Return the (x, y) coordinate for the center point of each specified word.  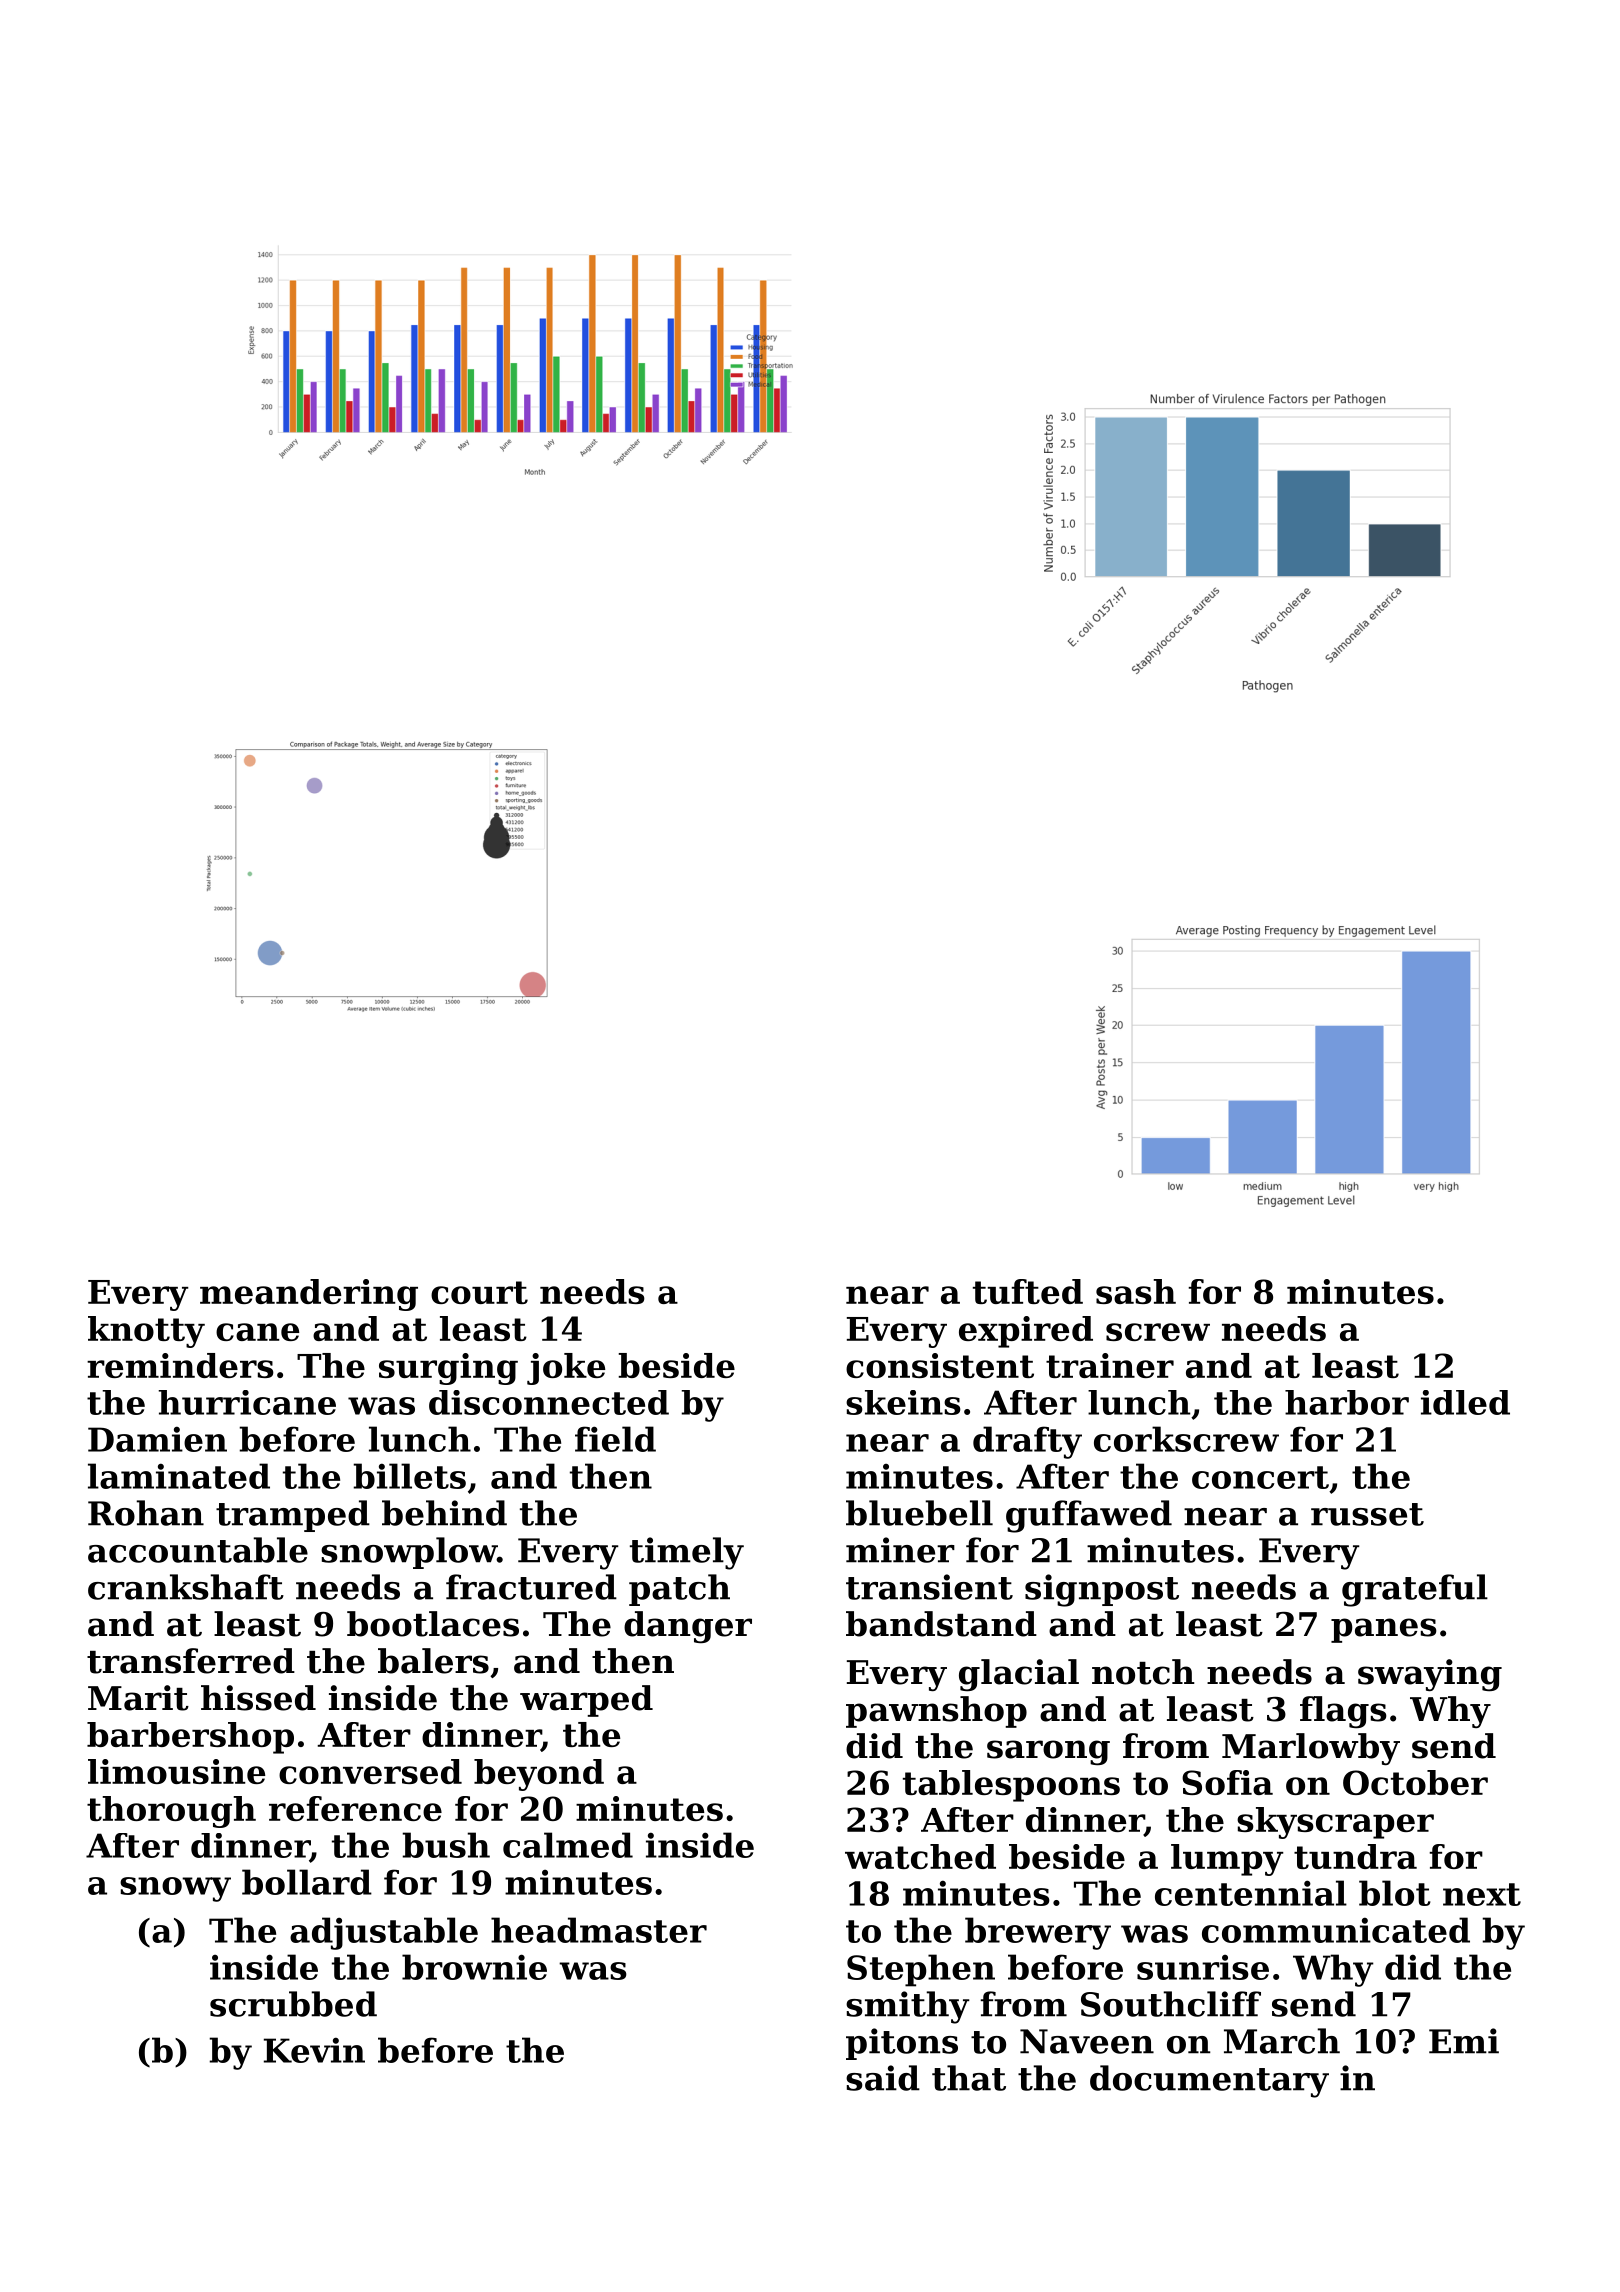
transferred (191, 1661)
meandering (309, 1295)
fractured (531, 1587)
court (479, 1292)
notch (1143, 1672)
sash (1136, 1291)
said (883, 2078)
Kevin (314, 2050)
